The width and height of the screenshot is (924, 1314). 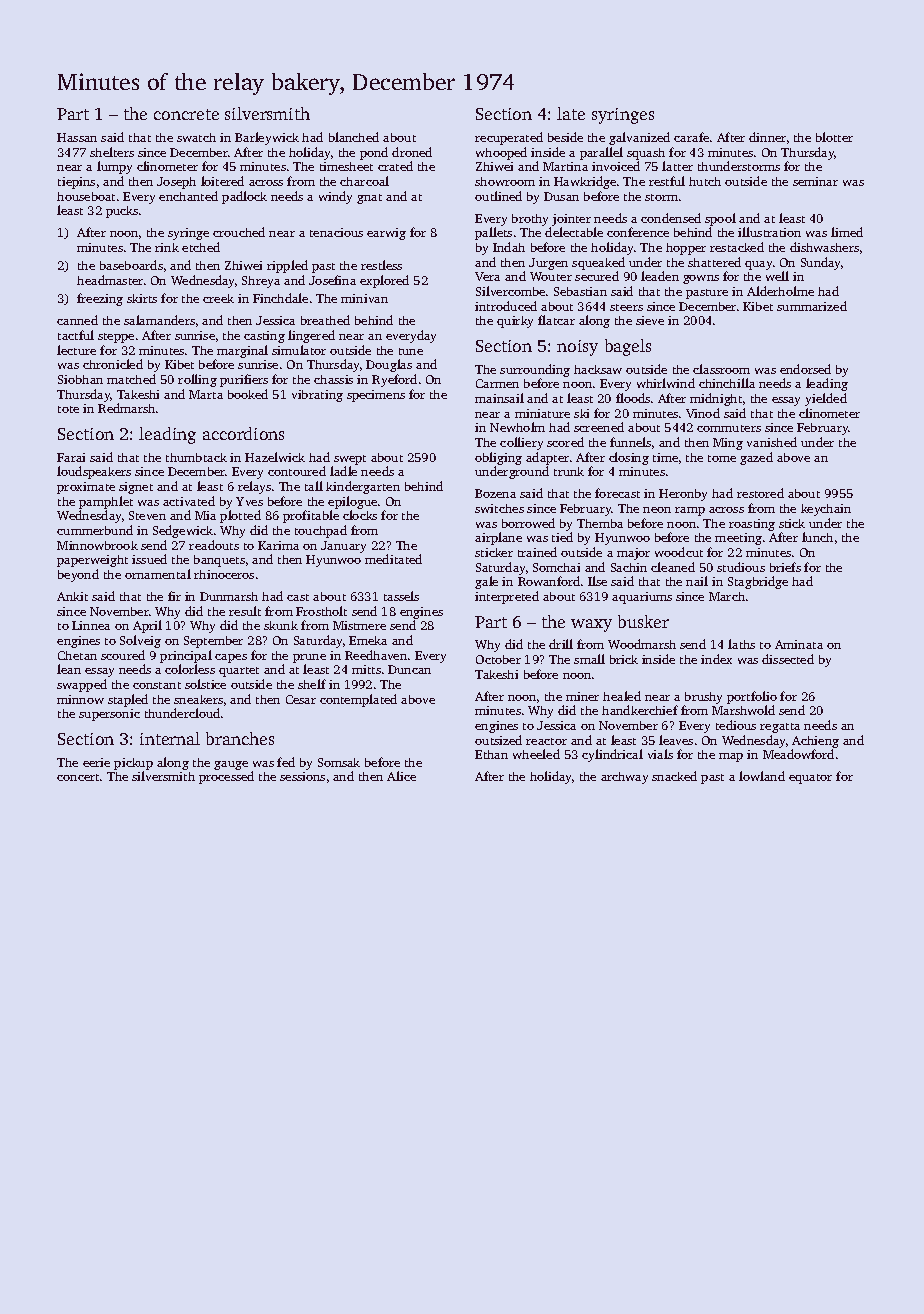 I want to click on aquariums, so click(x=642, y=598).
